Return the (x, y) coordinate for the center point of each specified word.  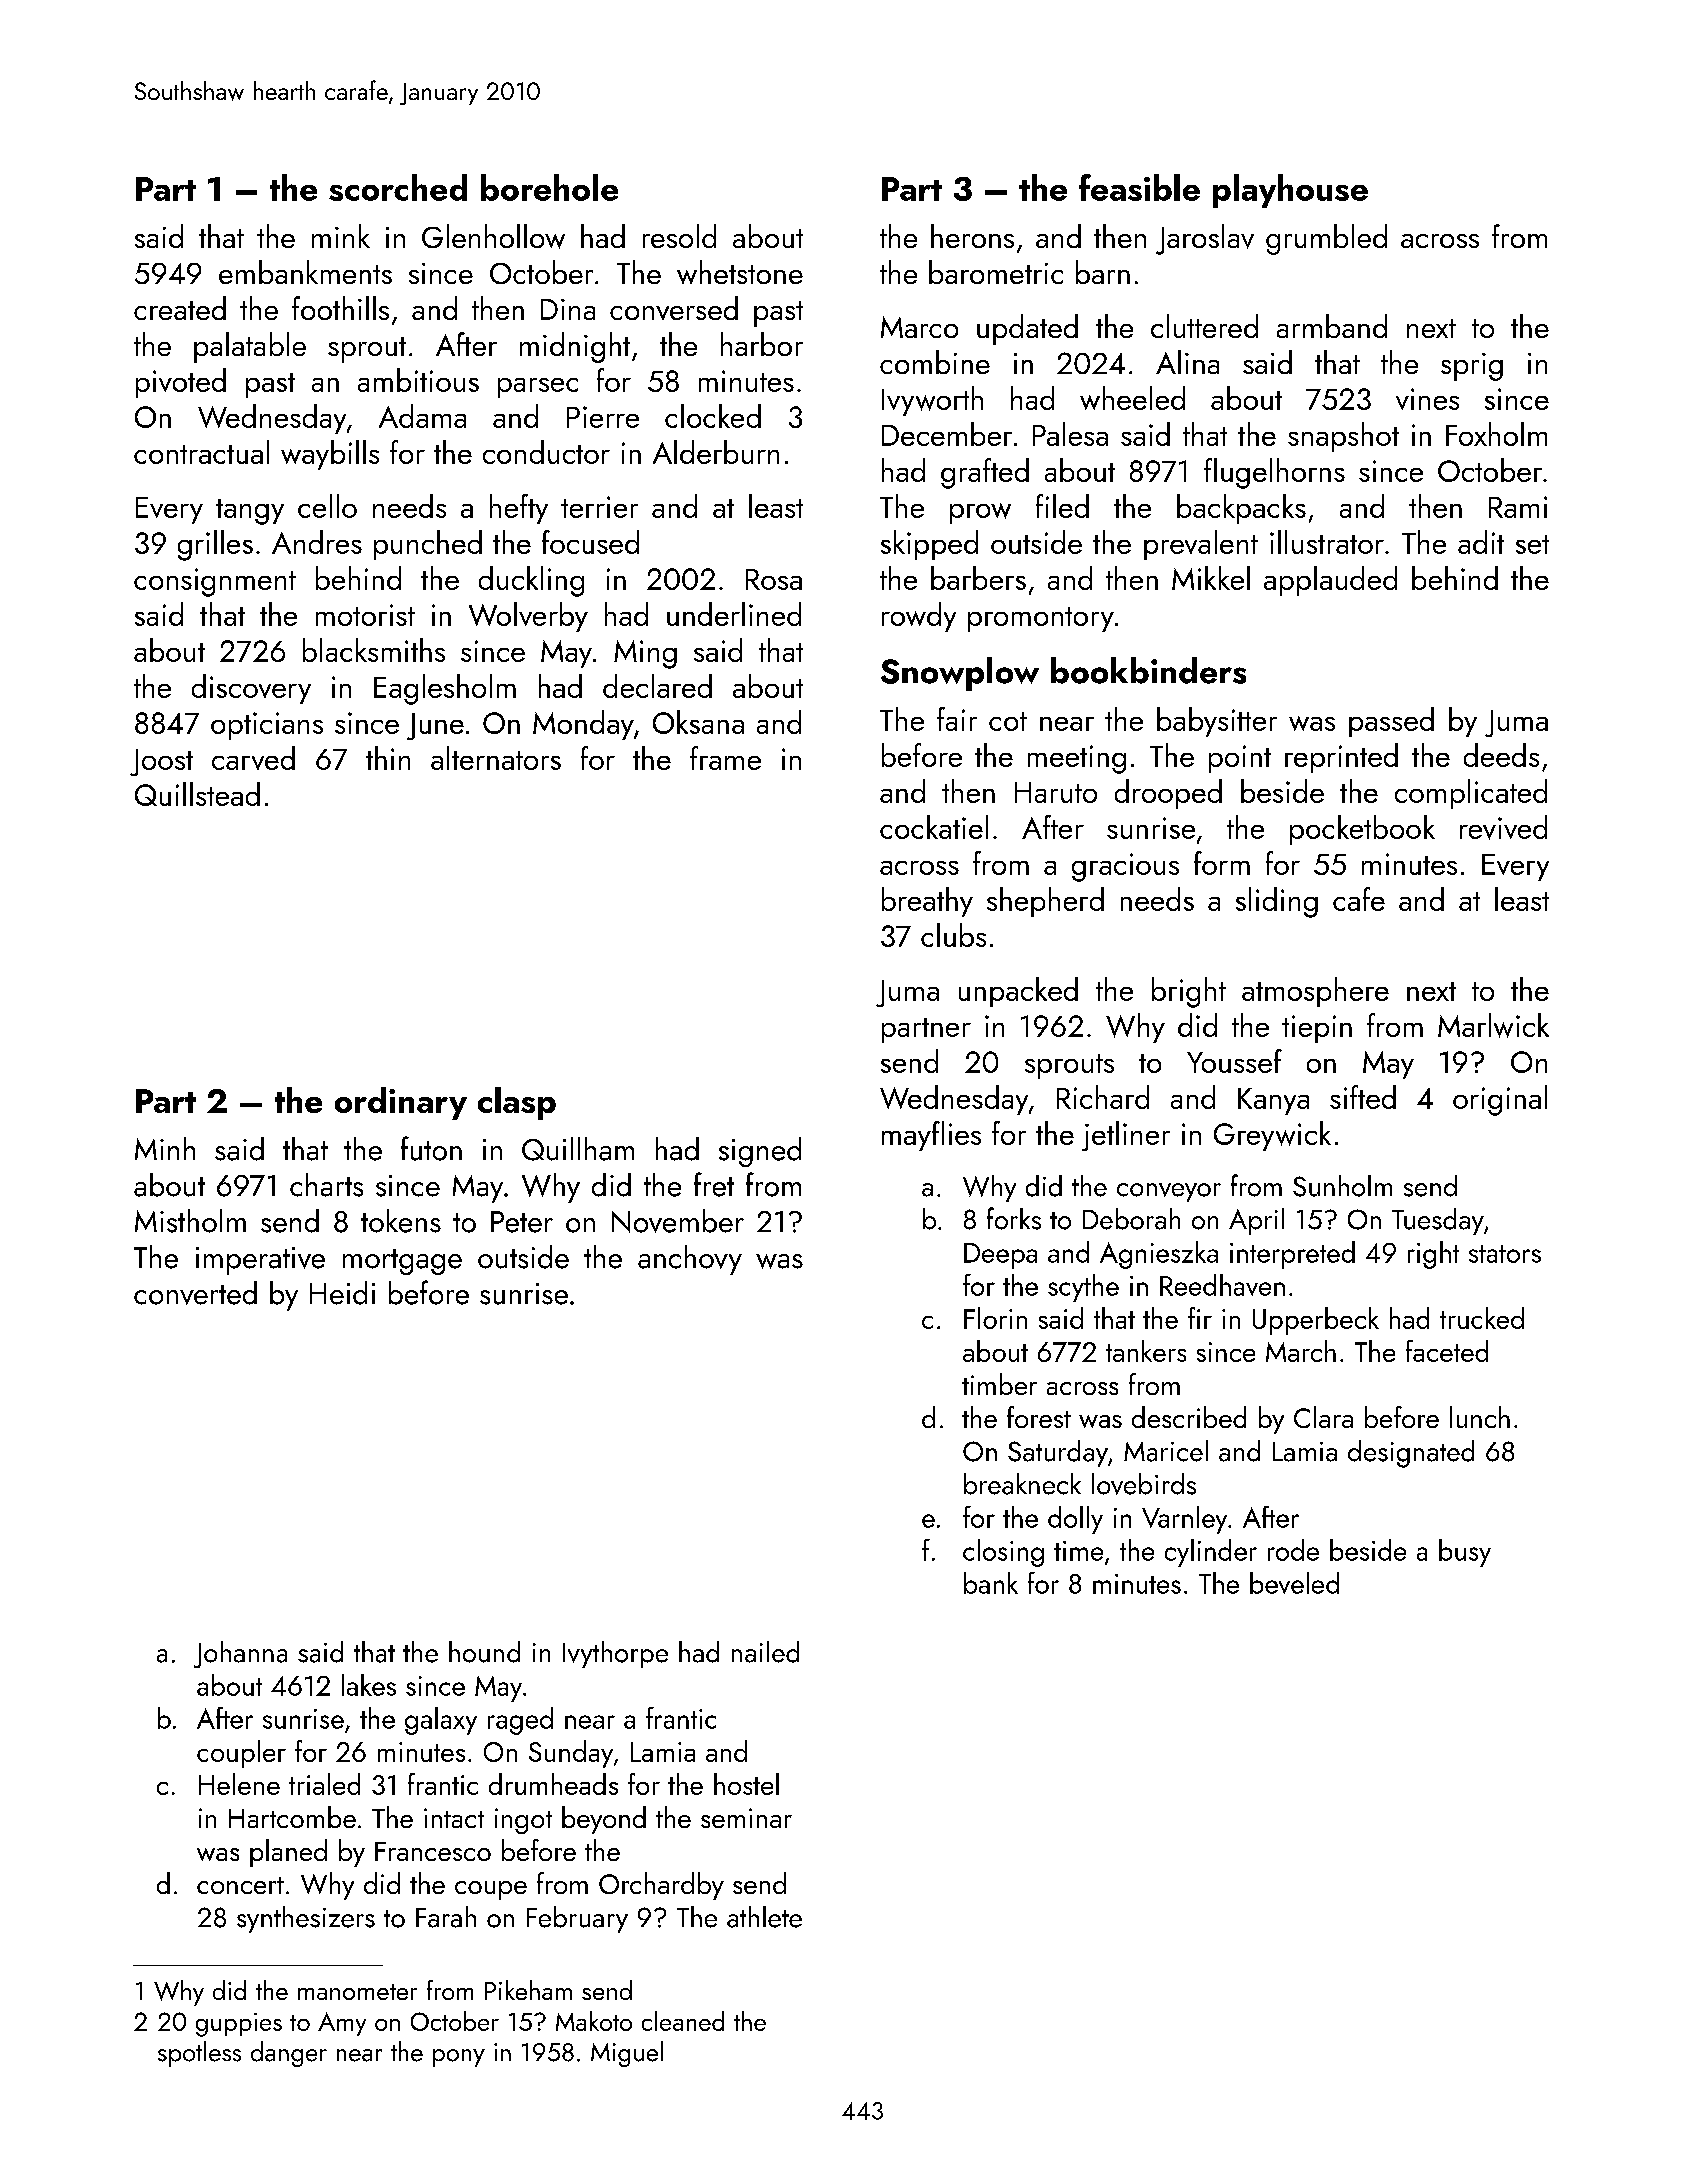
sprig (1472, 367)
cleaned (683, 2021)
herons (972, 236)
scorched (398, 187)
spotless (199, 2054)
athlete (764, 1917)
